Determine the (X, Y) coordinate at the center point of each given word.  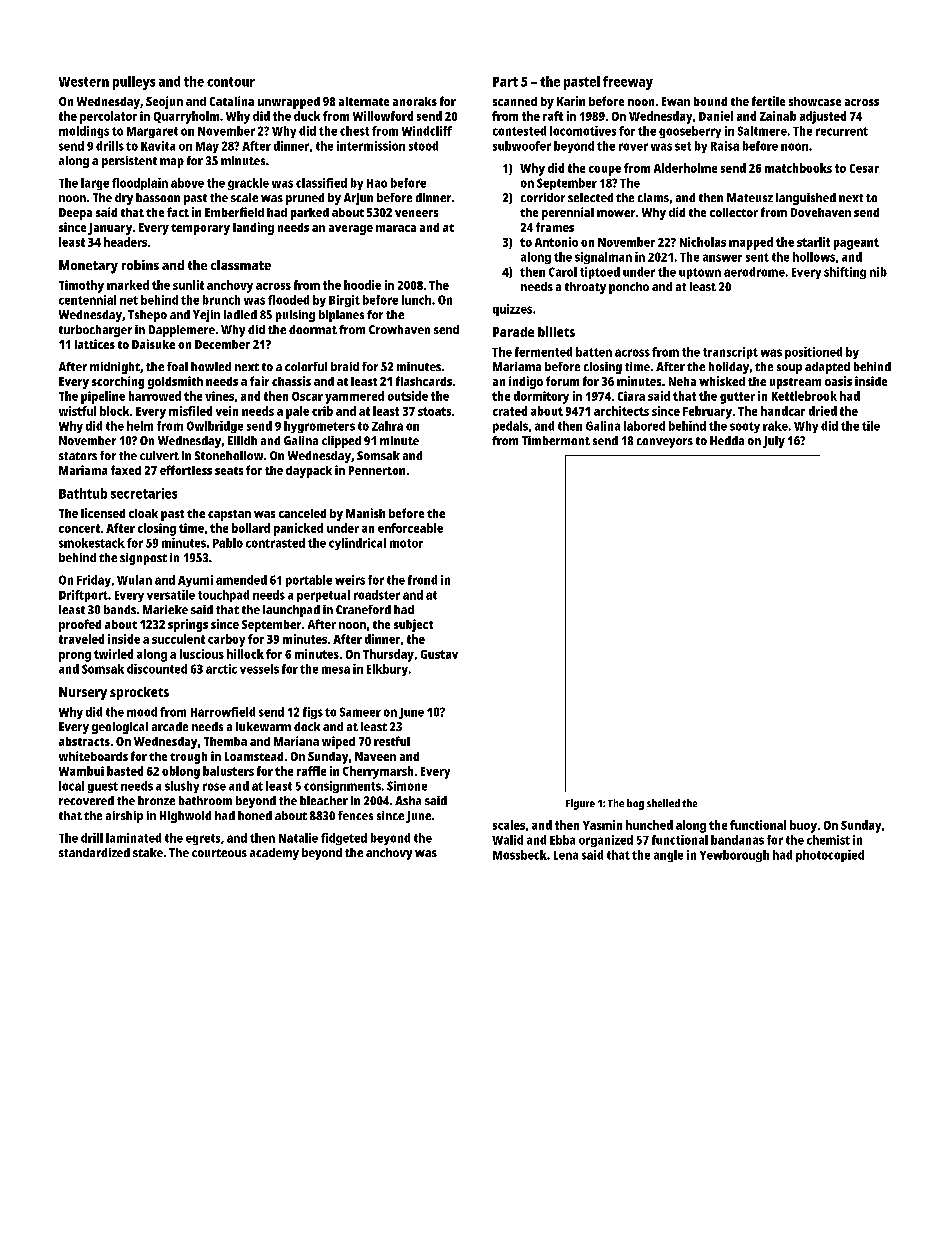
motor (406, 543)
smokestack (92, 543)
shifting (845, 273)
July (774, 442)
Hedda (727, 440)
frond (422, 580)
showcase (815, 101)
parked (310, 214)
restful (392, 741)
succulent (178, 639)
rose (214, 787)
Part (505, 82)
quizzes (512, 310)
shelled (663, 803)
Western (84, 82)
